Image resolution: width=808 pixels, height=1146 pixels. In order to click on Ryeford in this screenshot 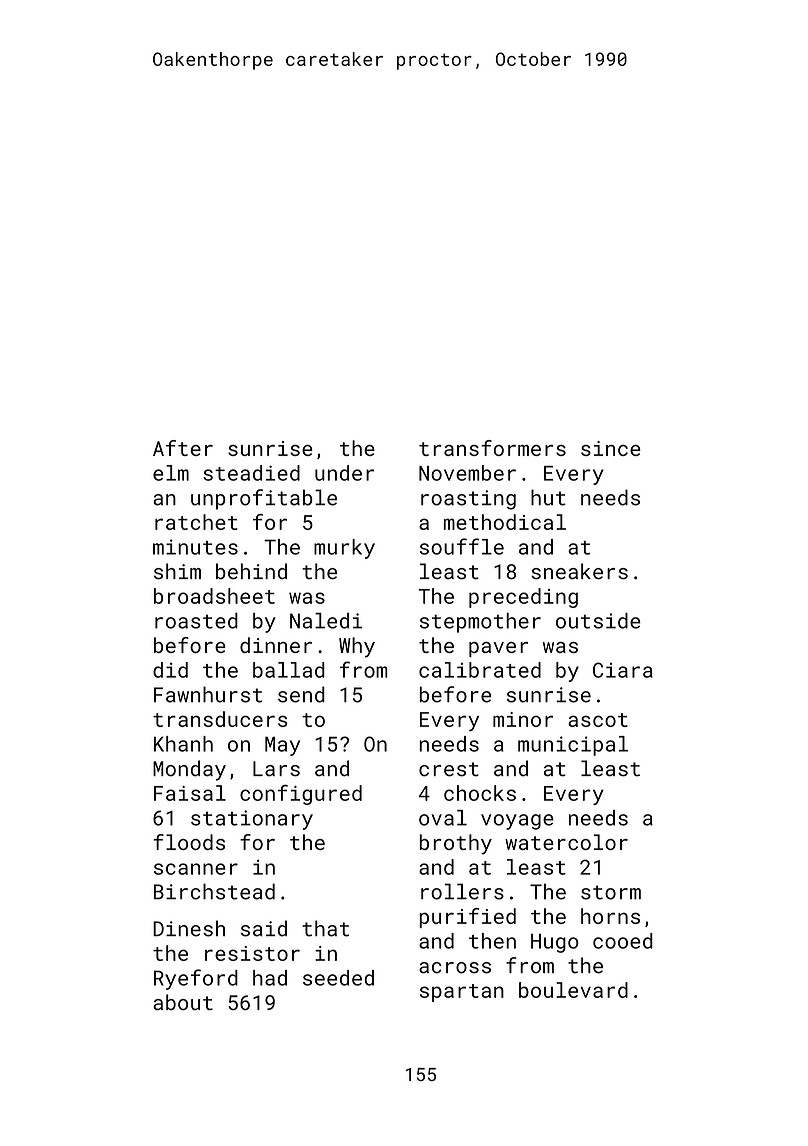, I will do `click(196, 979)`.
